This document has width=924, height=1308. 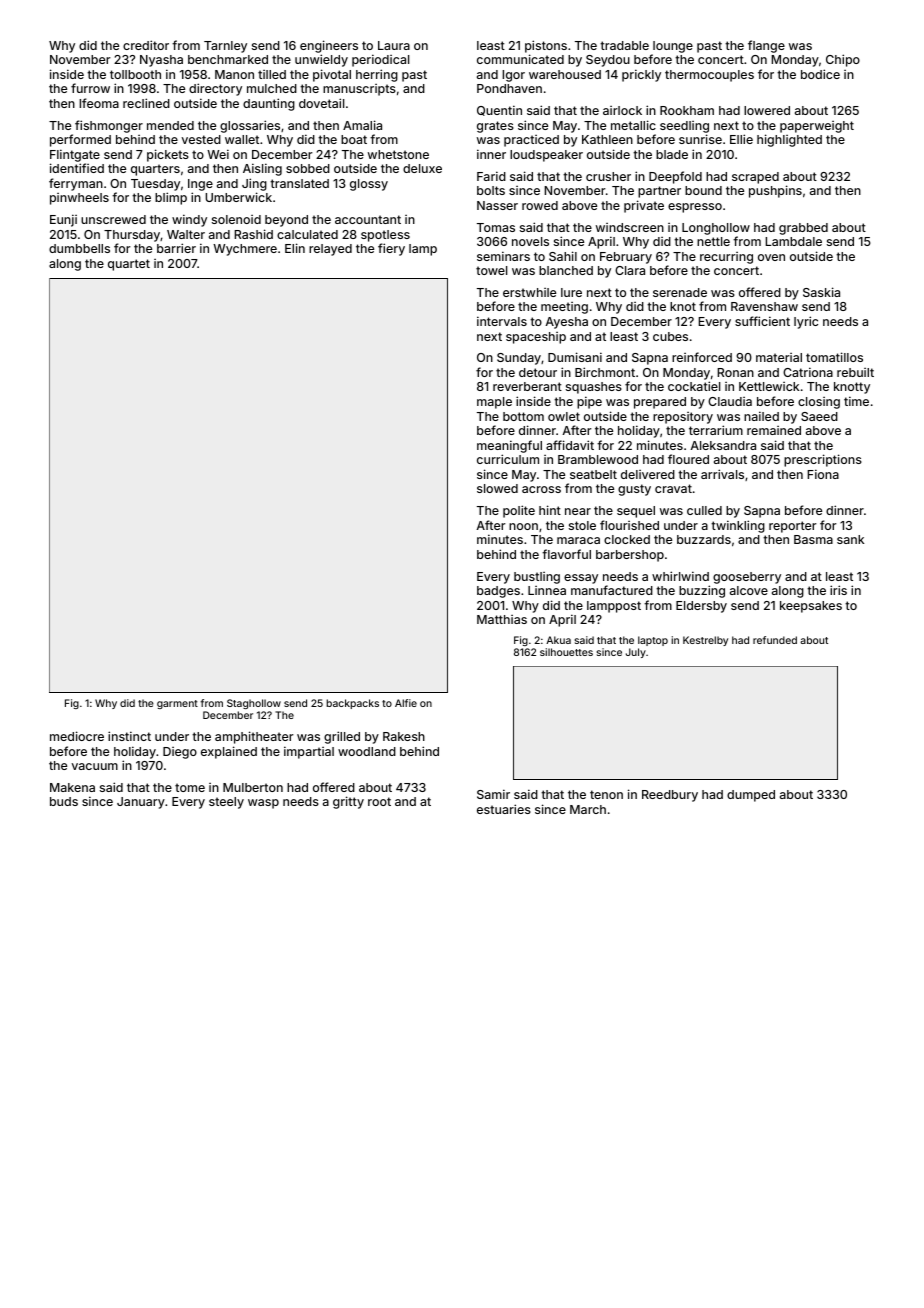 What do you see at coordinates (329, 46) in the document?
I see `engineers` at bounding box center [329, 46].
